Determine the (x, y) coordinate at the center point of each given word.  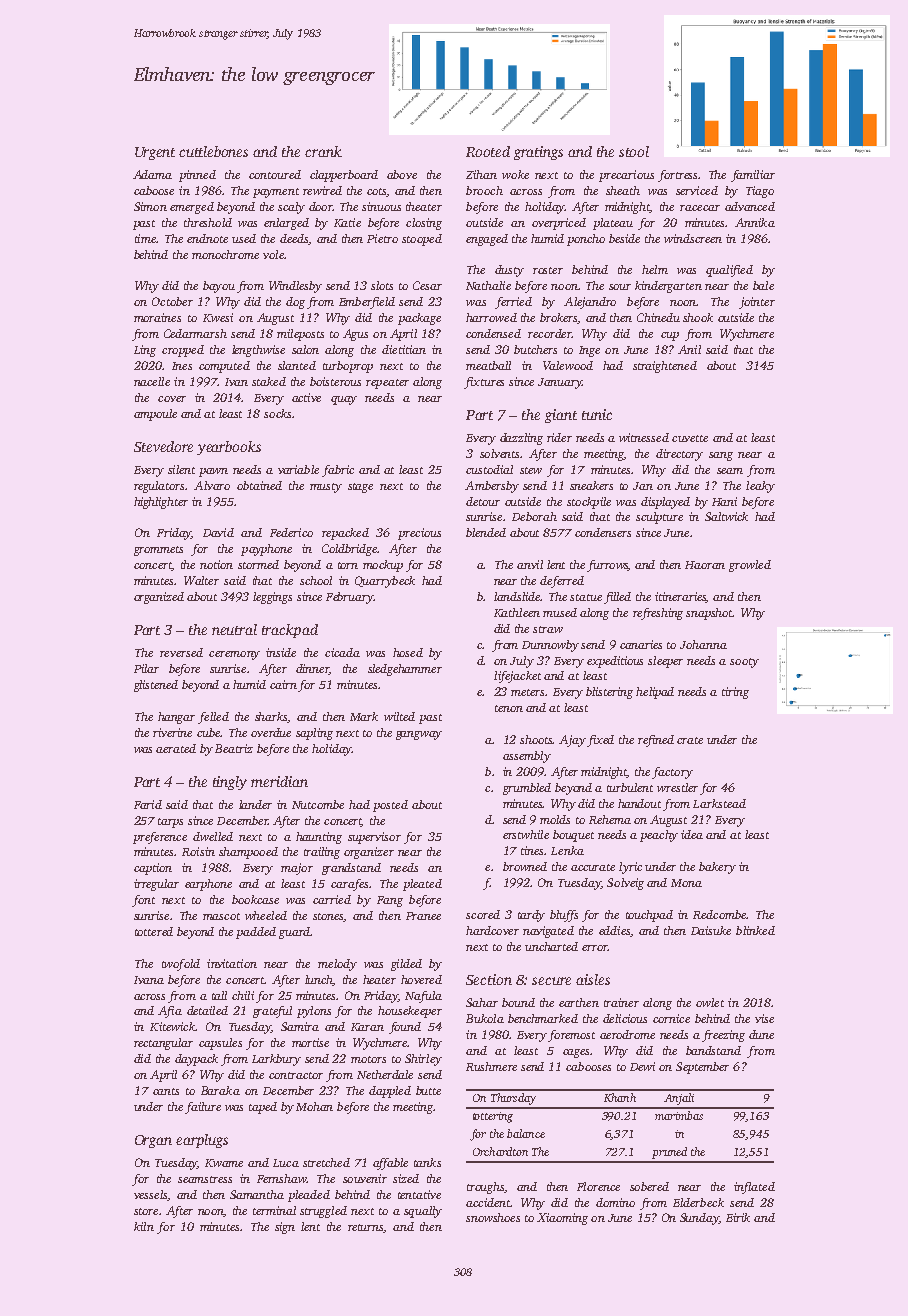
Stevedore (163, 446)
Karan (367, 1027)
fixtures (484, 383)
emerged (192, 208)
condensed (493, 333)
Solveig (625, 884)
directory (679, 455)
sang (721, 456)
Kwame (224, 1163)
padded (256, 933)
